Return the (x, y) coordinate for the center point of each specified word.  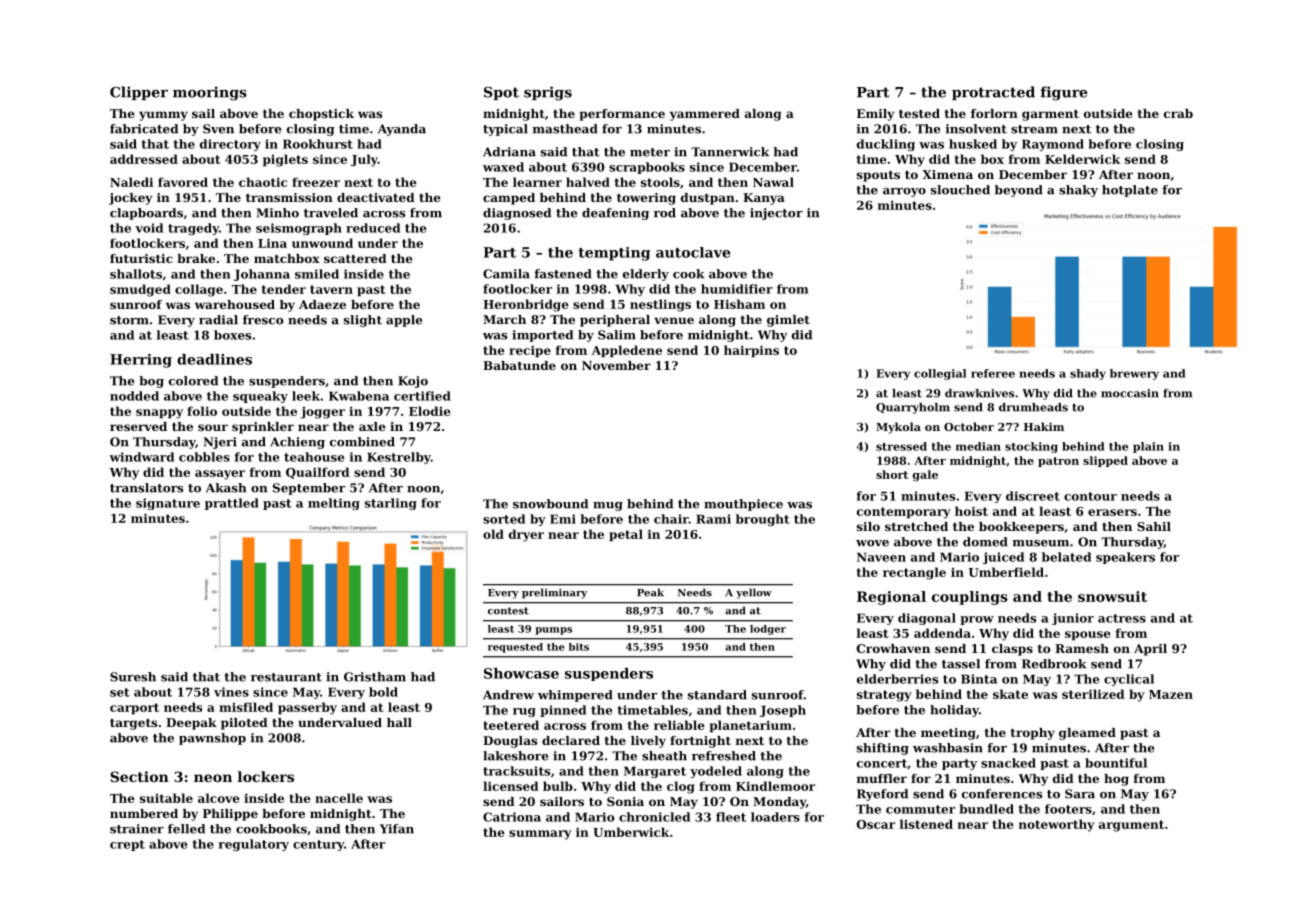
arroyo (904, 192)
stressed (901, 446)
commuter (920, 809)
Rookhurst (318, 144)
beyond (1019, 191)
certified (422, 396)
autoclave (693, 252)
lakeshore (515, 756)
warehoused (235, 304)
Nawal (773, 182)
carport (134, 709)
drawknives (979, 393)
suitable (166, 798)
